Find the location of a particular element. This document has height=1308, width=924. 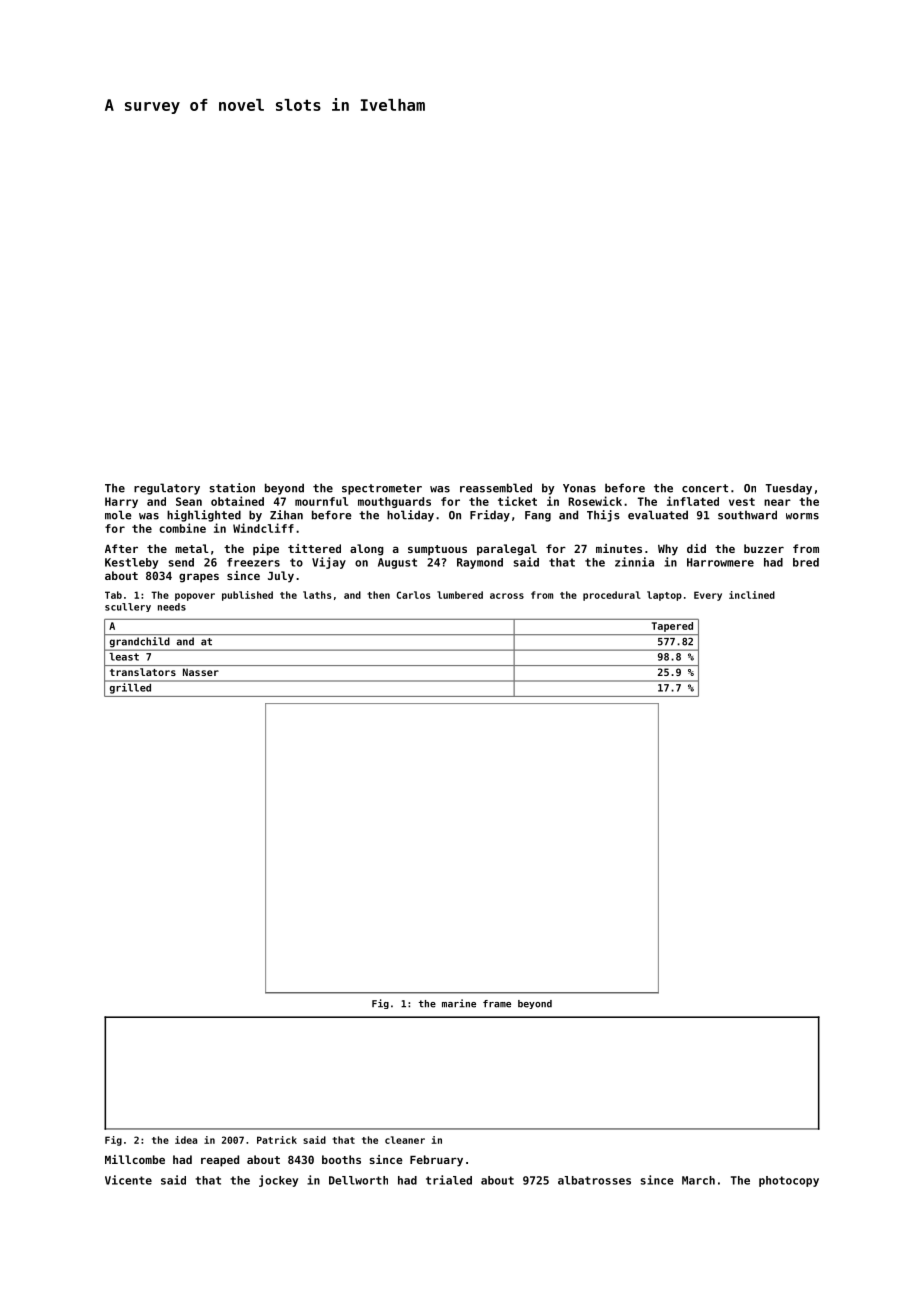

inclined is located at coordinates (752, 595).
